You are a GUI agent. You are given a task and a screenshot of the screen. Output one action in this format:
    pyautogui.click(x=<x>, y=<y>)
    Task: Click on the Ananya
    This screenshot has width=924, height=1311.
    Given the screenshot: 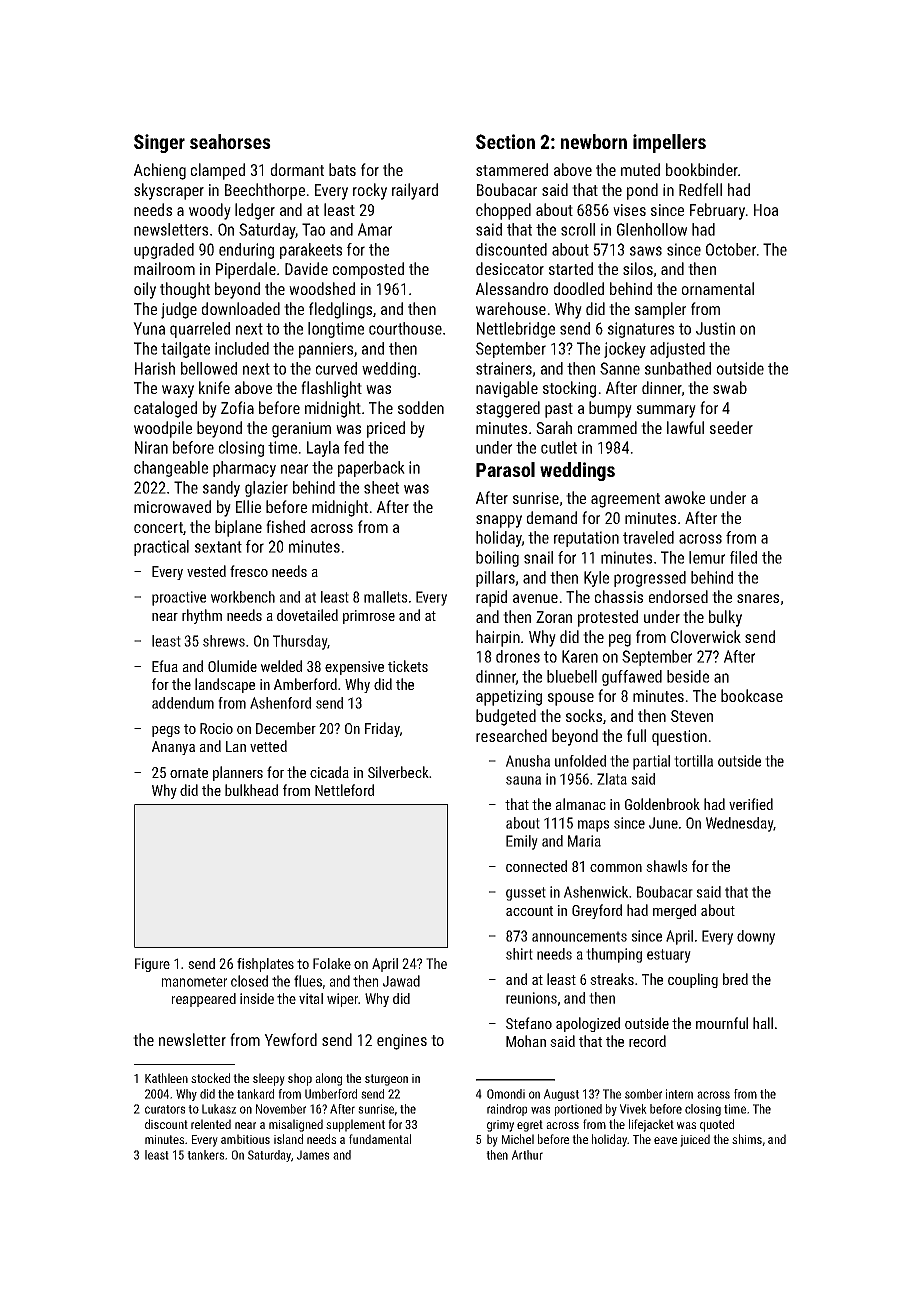 What is the action you would take?
    pyautogui.click(x=173, y=748)
